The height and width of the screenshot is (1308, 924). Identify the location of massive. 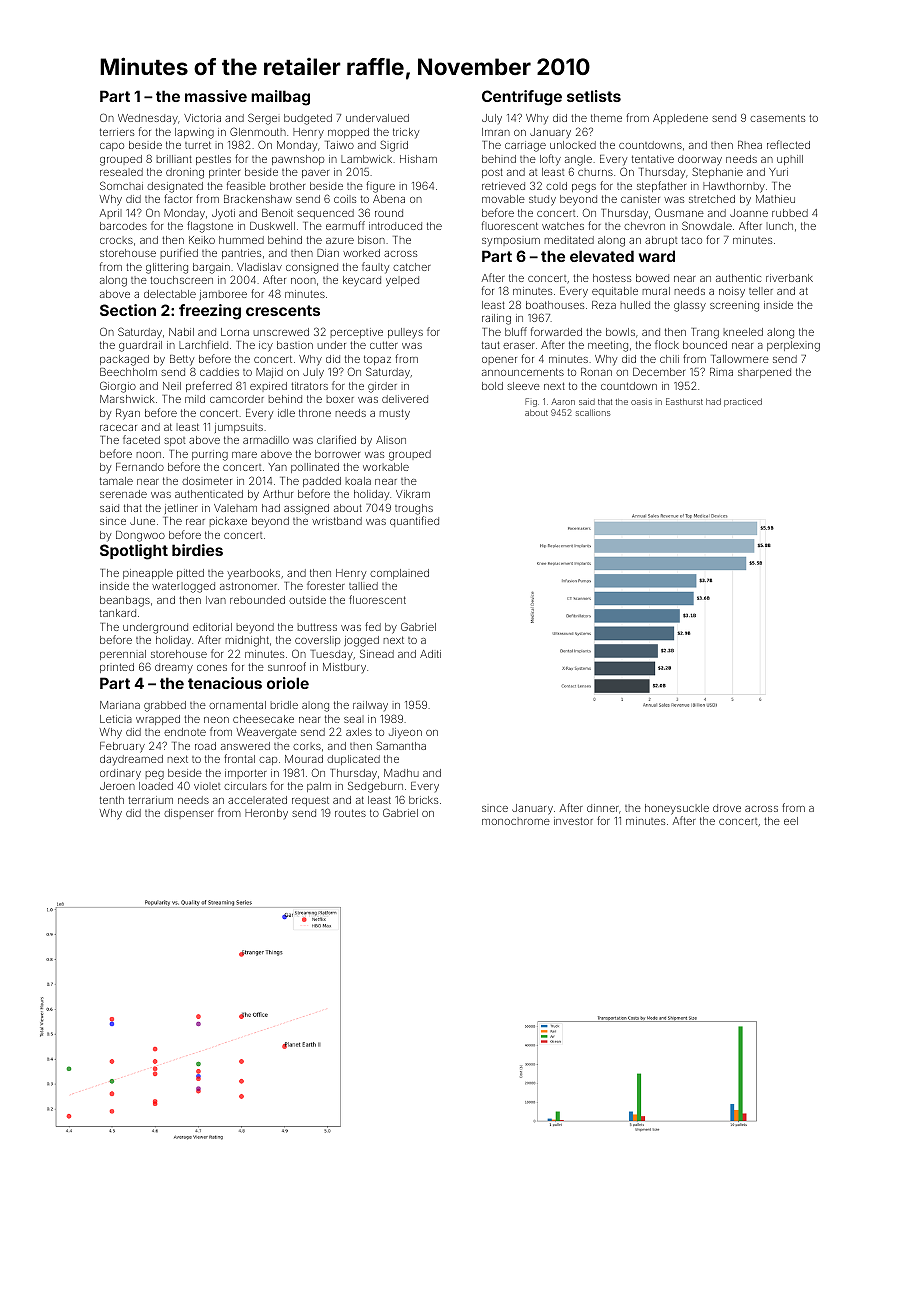
(216, 96).
